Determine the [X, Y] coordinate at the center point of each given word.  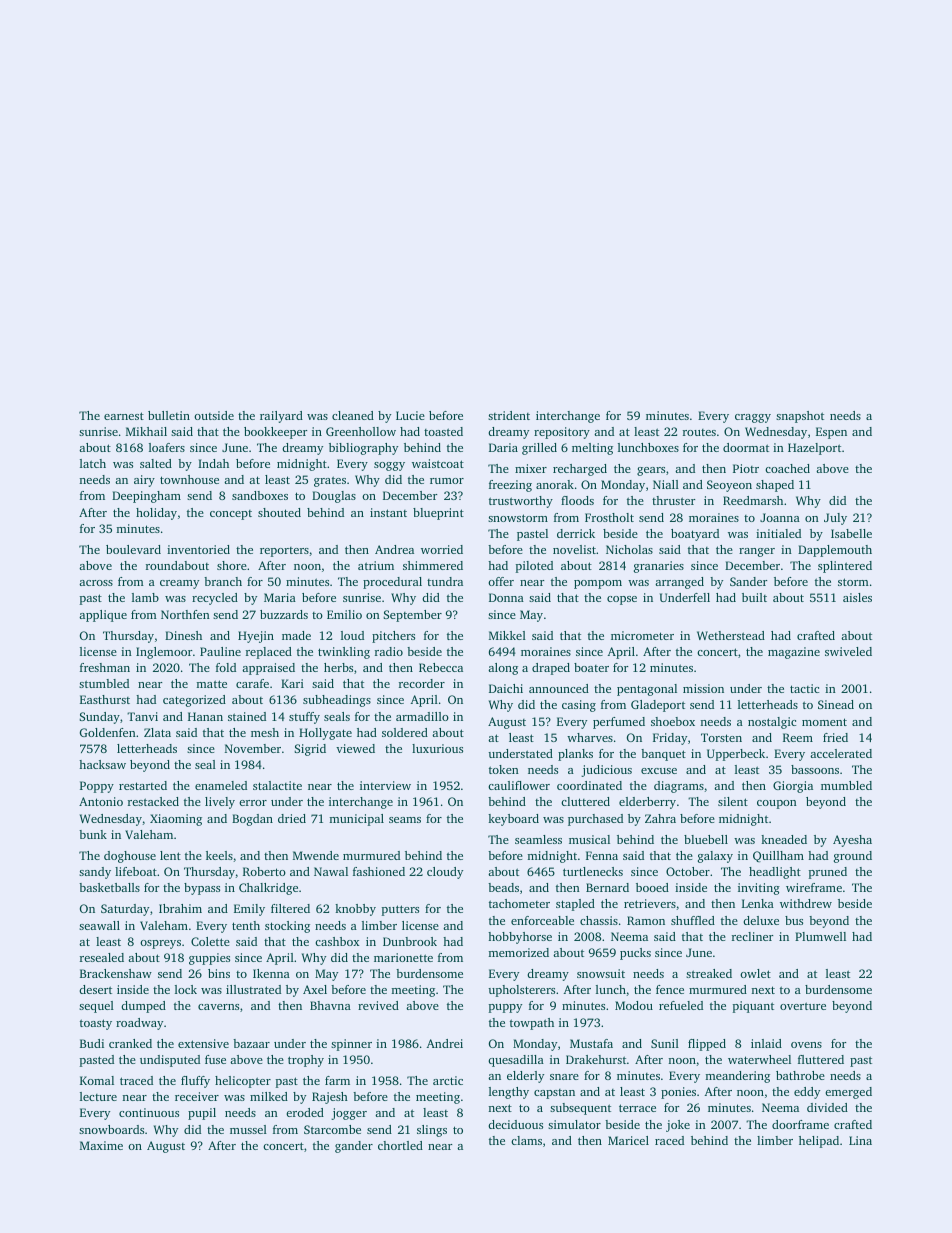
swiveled [848, 651]
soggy [389, 466]
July [835, 519]
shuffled [693, 920]
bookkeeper [276, 433]
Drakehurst [596, 1059]
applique [103, 616]
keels [219, 855]
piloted [534, 567]
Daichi [506, 688]
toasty [96, 1024]
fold [226, 667]
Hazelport [814, 449]
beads [503, 887]
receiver [197, 1096]
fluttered [821, 1059]
